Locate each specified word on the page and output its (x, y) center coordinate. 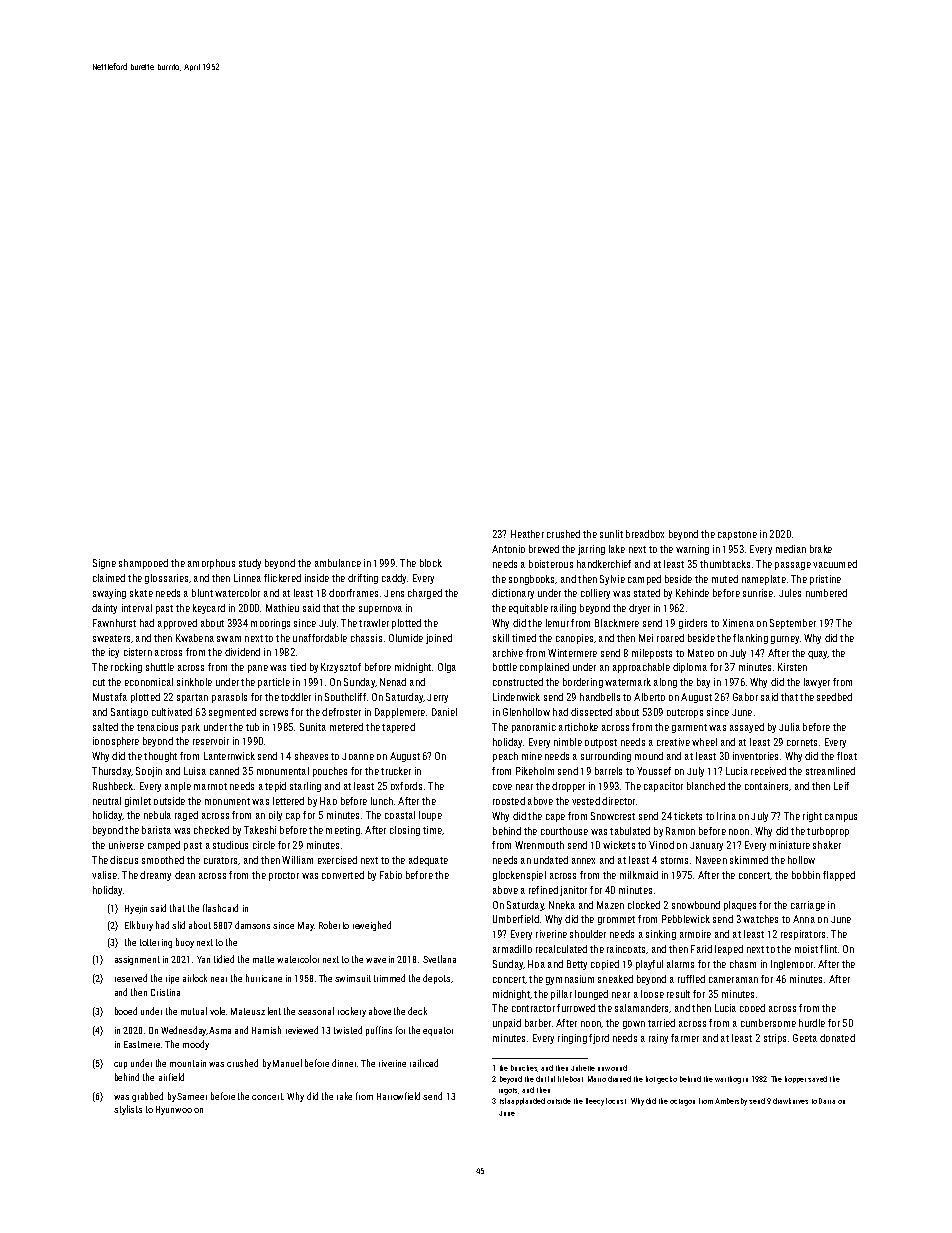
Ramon (680, 831)
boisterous (551, 564)
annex (583, 861)
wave (376, 960)
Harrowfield (398, 1096)
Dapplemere (400, 713)
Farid (701, 949)
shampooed (143, 564)
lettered (288, 801)
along (665, 683)
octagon (682, 1102)
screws (274, 713)
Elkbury (139, 926)
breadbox (645, 534)
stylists (128, 1110)
